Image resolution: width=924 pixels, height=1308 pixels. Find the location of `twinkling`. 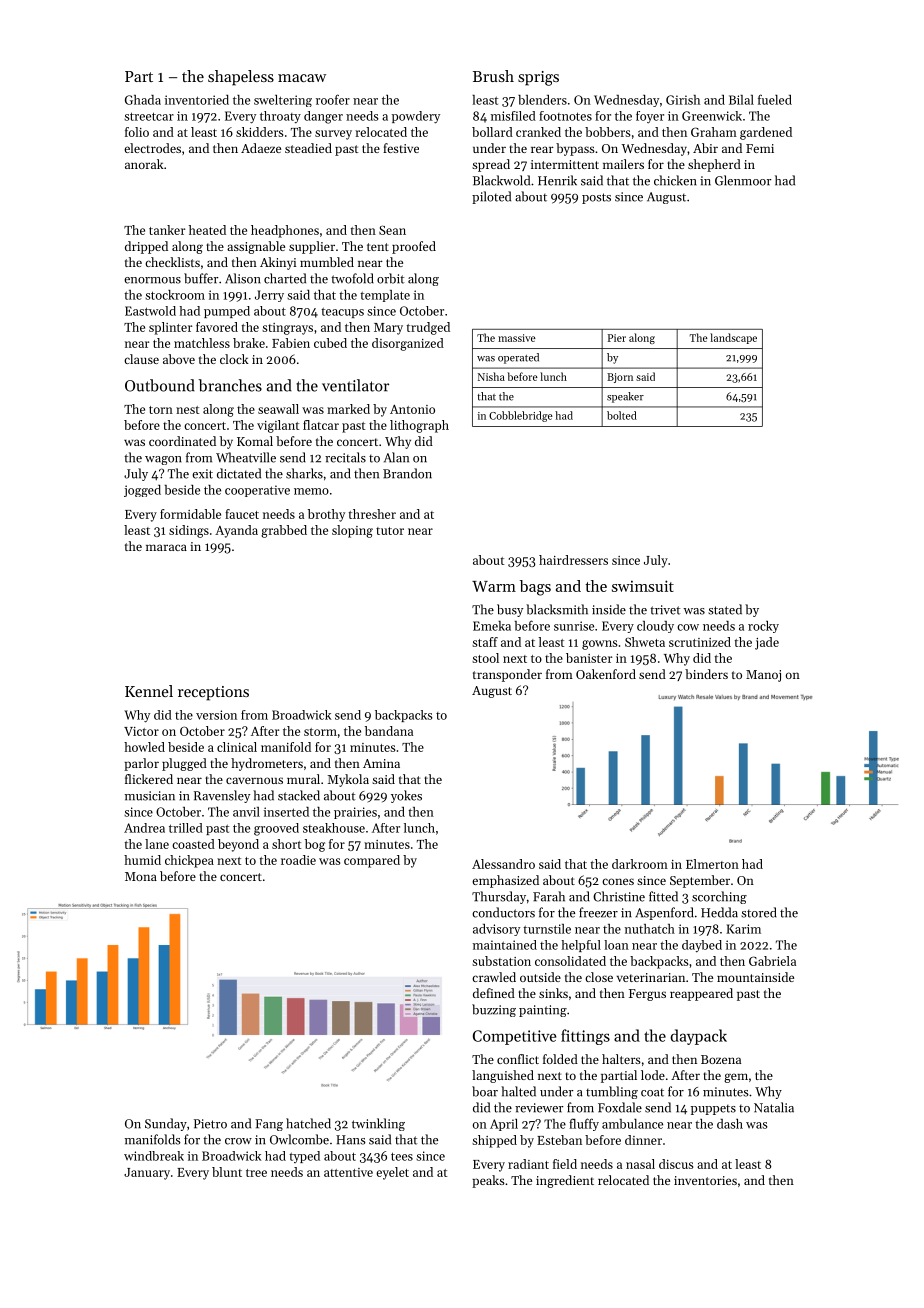

twinkling is located at coordinates (378, 1124).
